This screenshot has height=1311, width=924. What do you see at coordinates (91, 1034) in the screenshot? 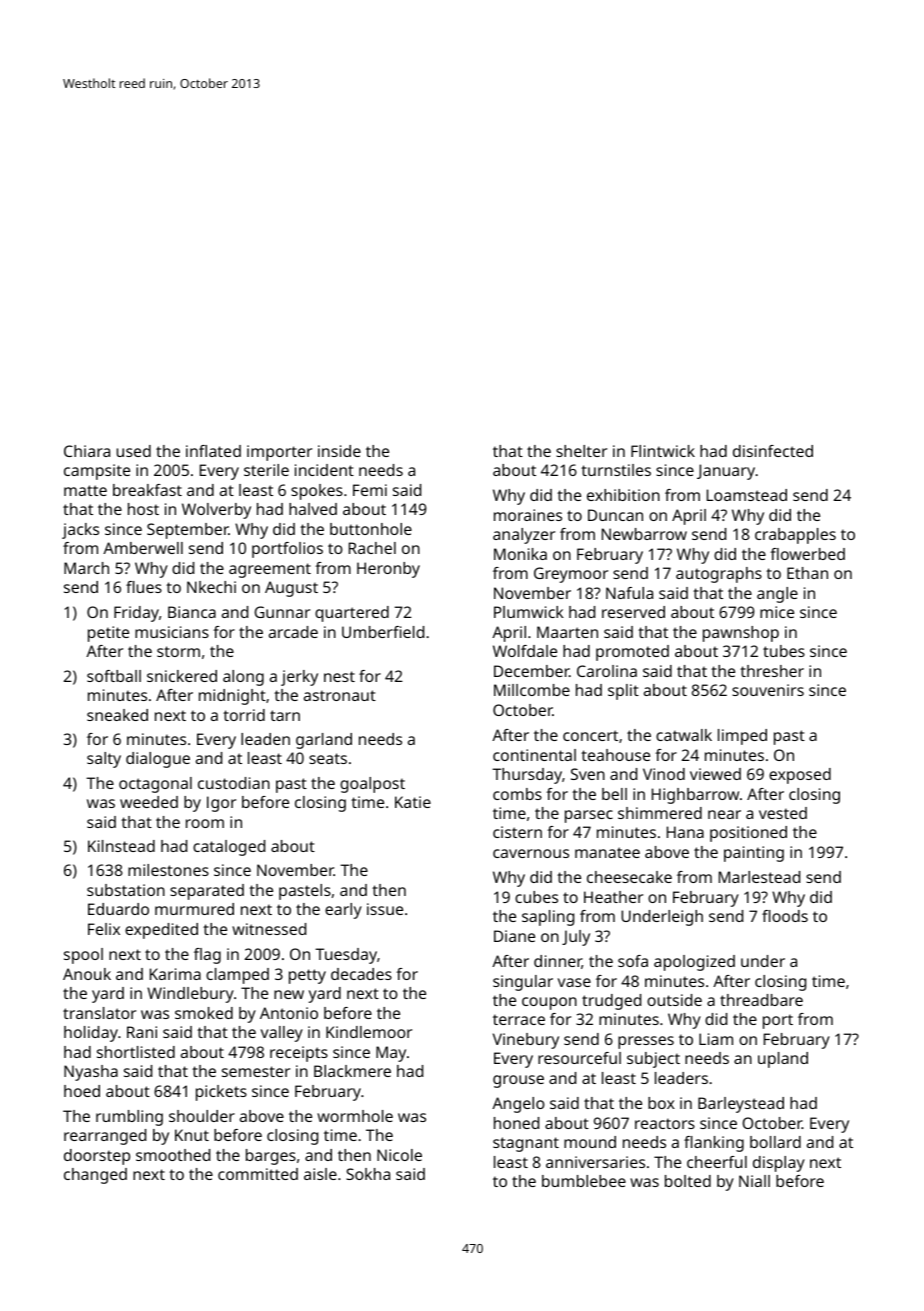
I see `holiday` at bounding box center [91, 1034].
